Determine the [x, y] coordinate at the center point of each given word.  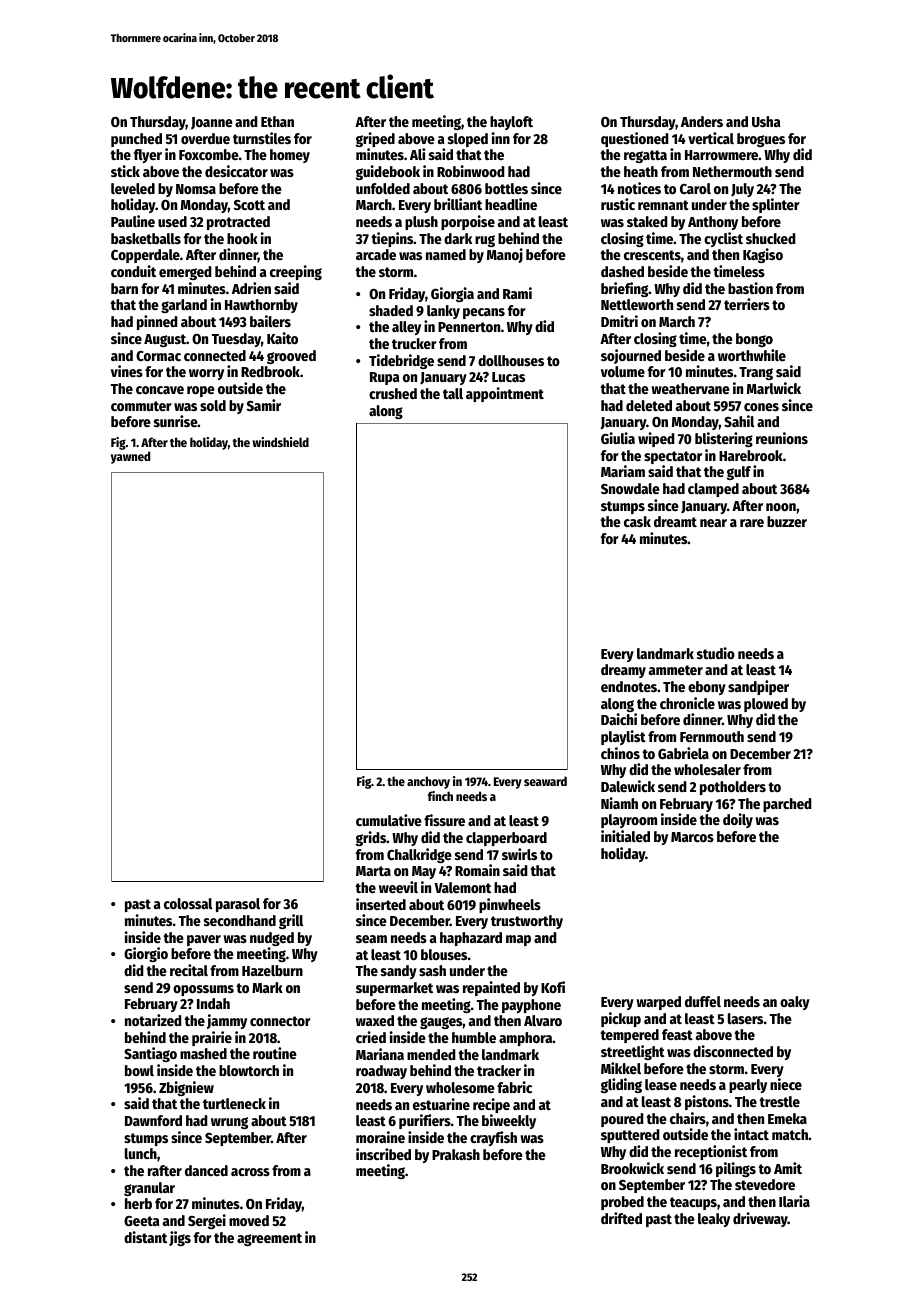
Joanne [212, 123]
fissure [444, 820]
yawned [130, 457]
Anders [702, 121]
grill [291, 921]
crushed [393, 393]
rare [752, 523]
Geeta [141, 1221]
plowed [766, 705]
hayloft [511, 123]
